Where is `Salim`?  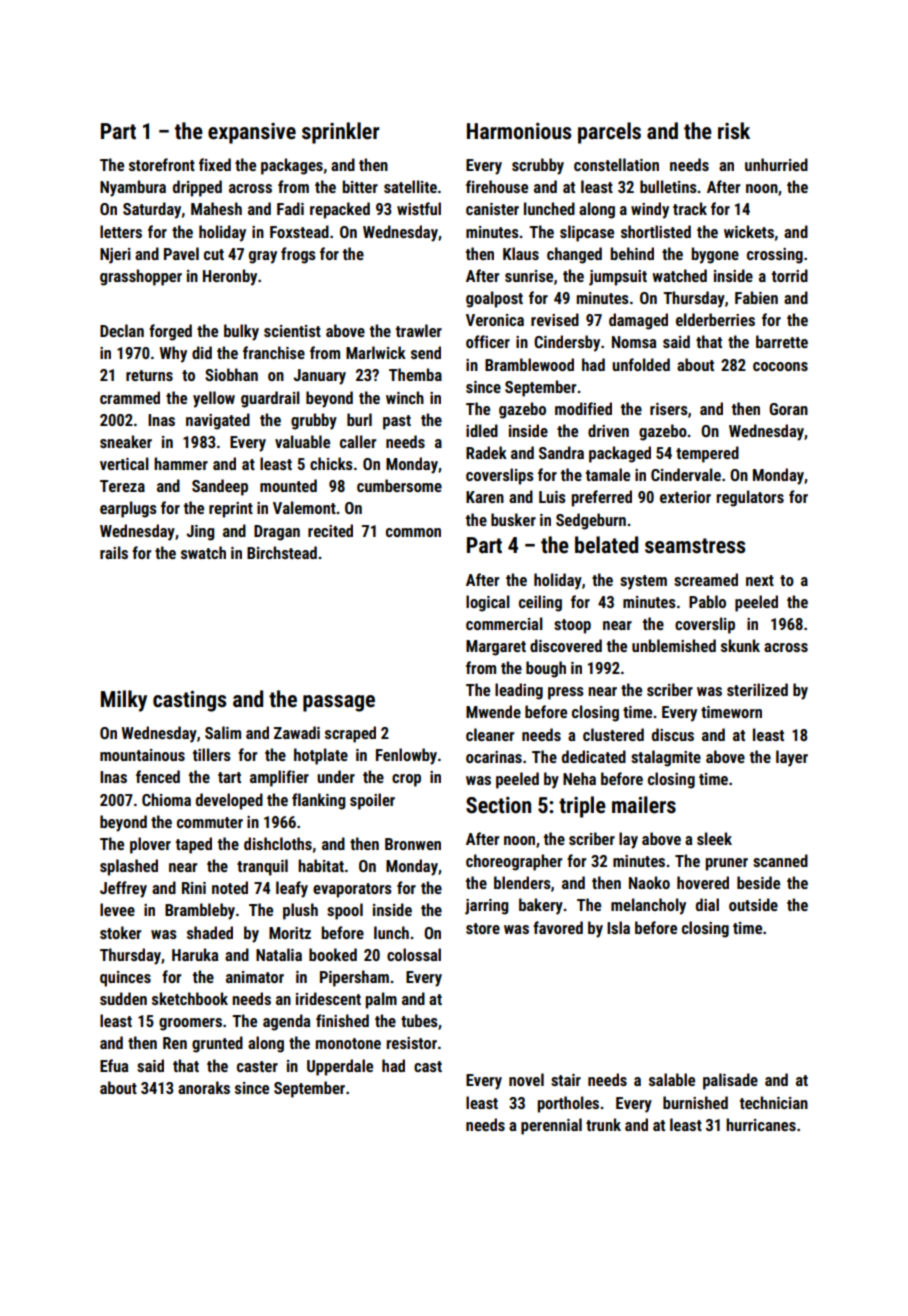 Salim is located at coordinates (223, 732).
